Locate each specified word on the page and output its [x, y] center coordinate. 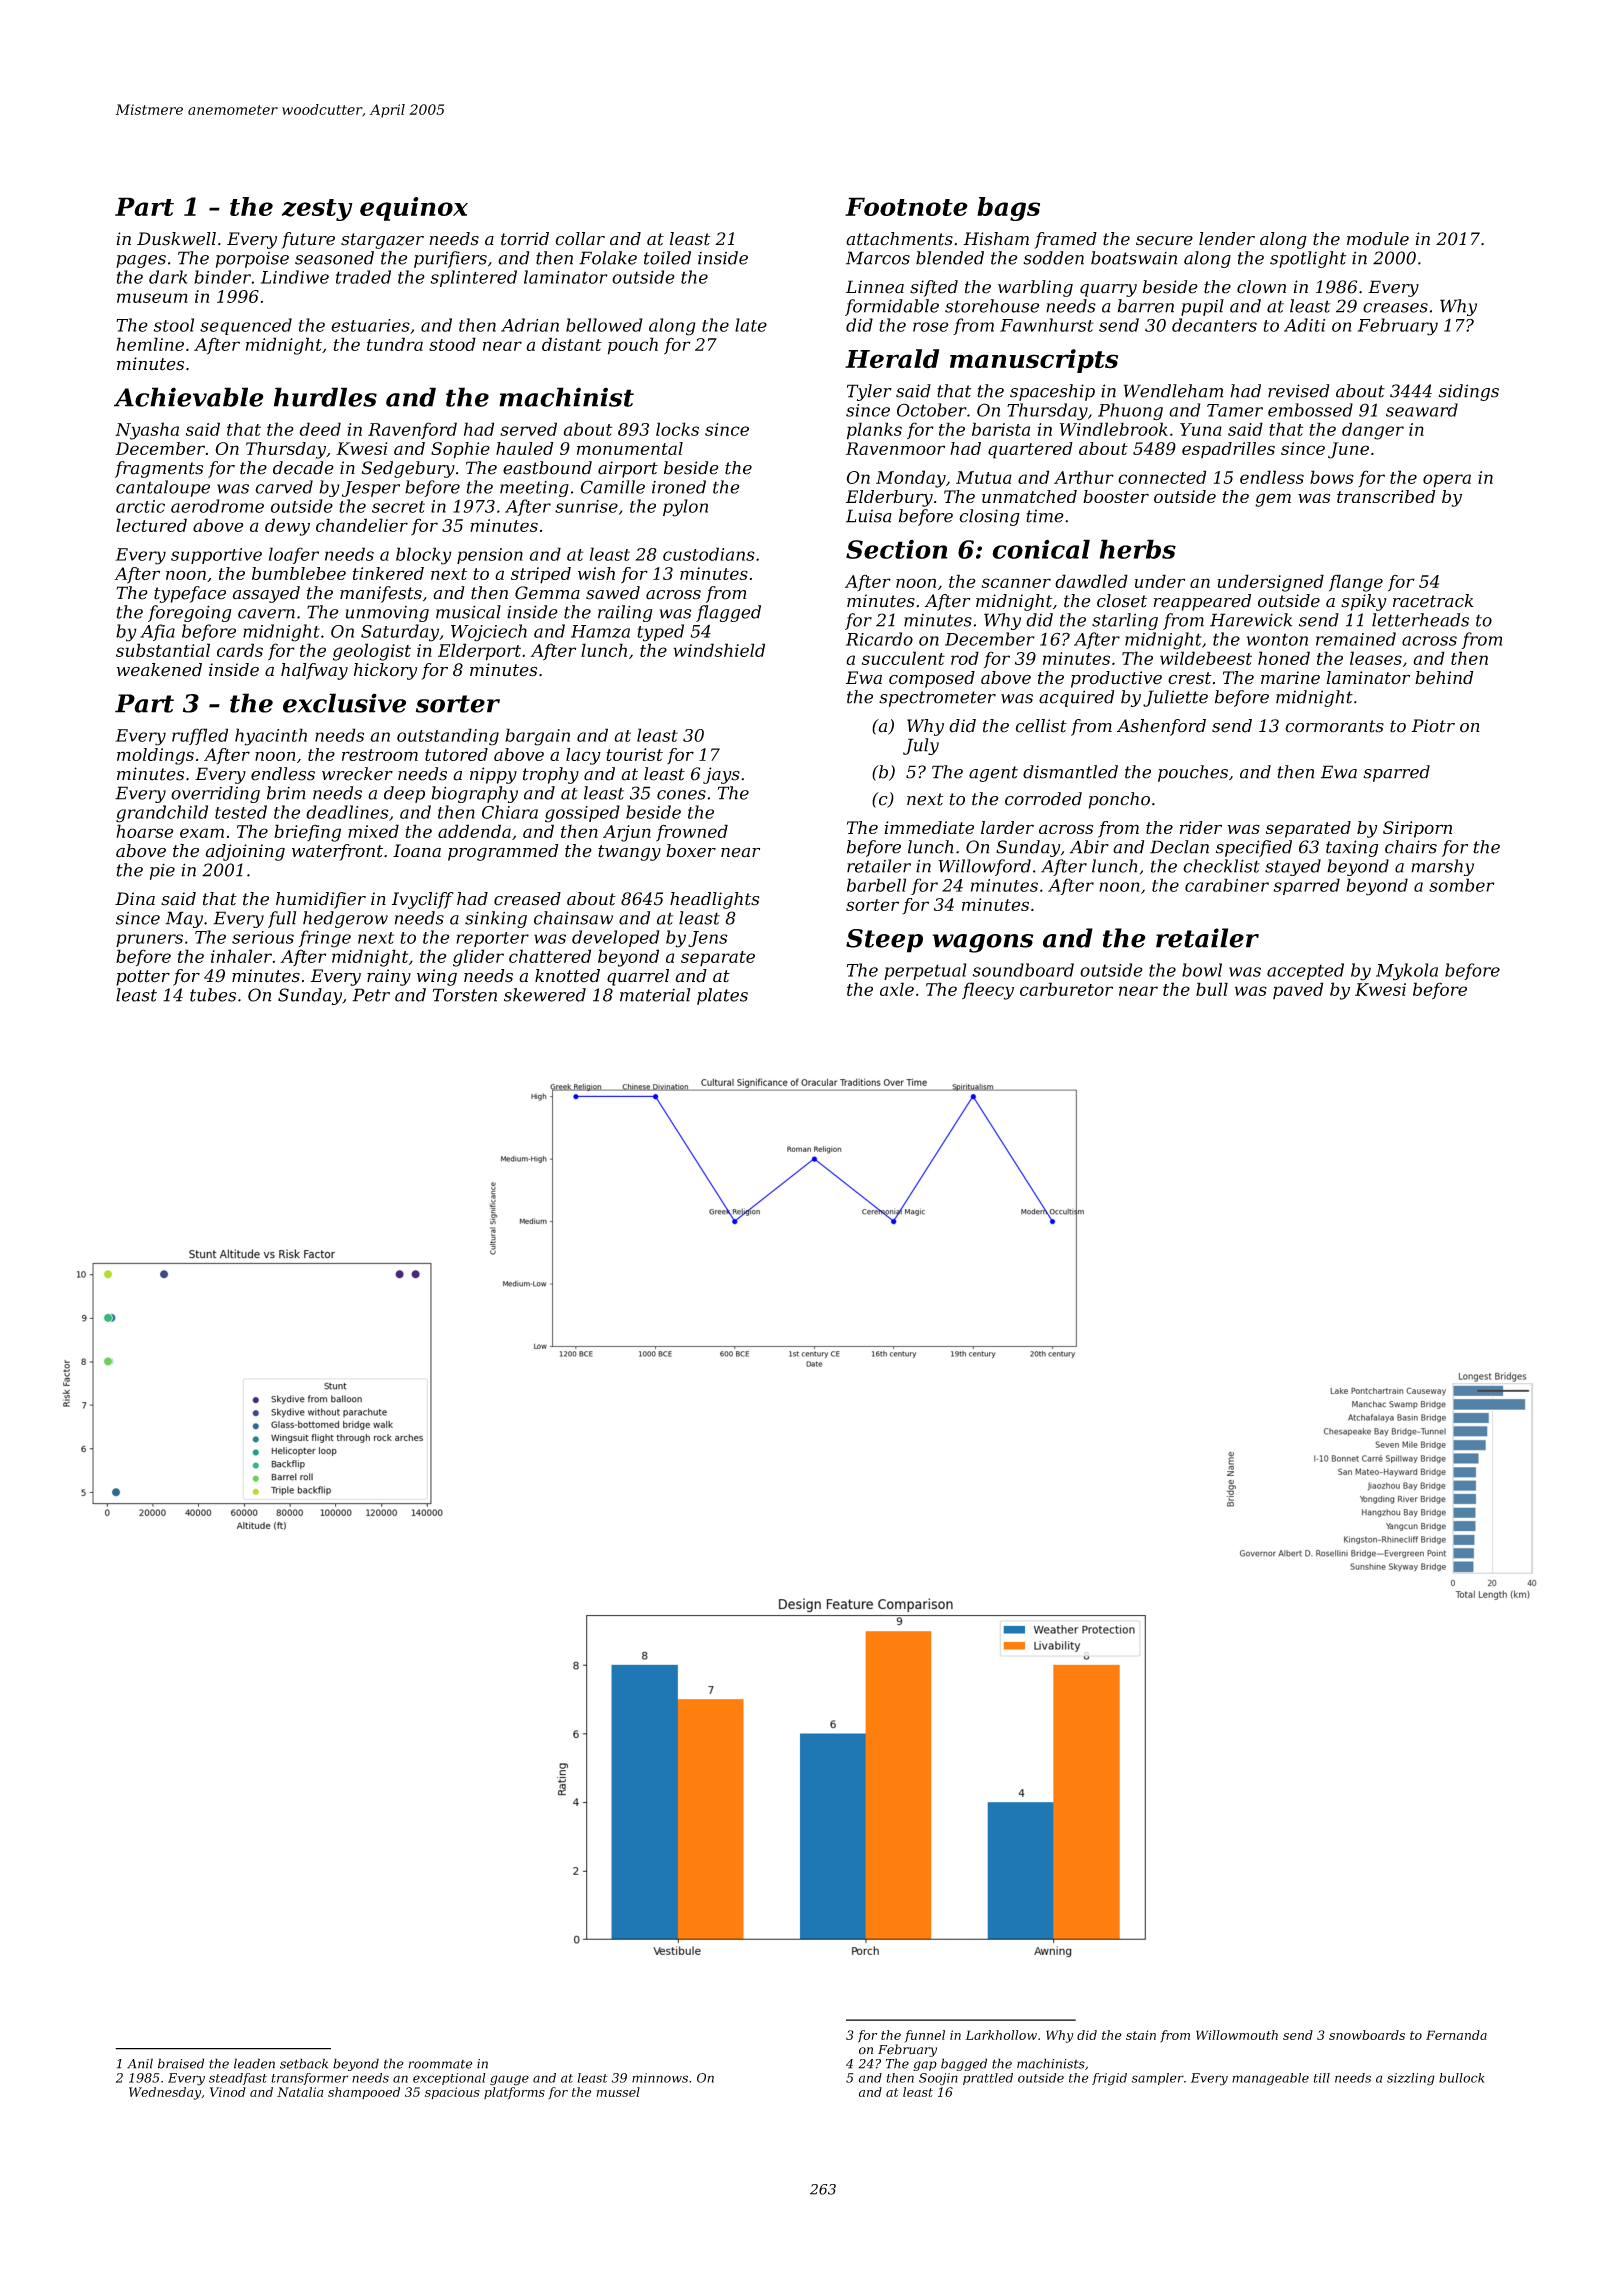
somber [1461, 885]
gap [925, 2066]
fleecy [988, 991]
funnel [924, 2036]
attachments [899, 239]
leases [1376, 658]
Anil [140, 2063]
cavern [266, 614]
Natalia [300, 2092]
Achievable [189, 397]
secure [1164, 241]
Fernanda [1456, 2035]
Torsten [465, 995]
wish [596, 573]
